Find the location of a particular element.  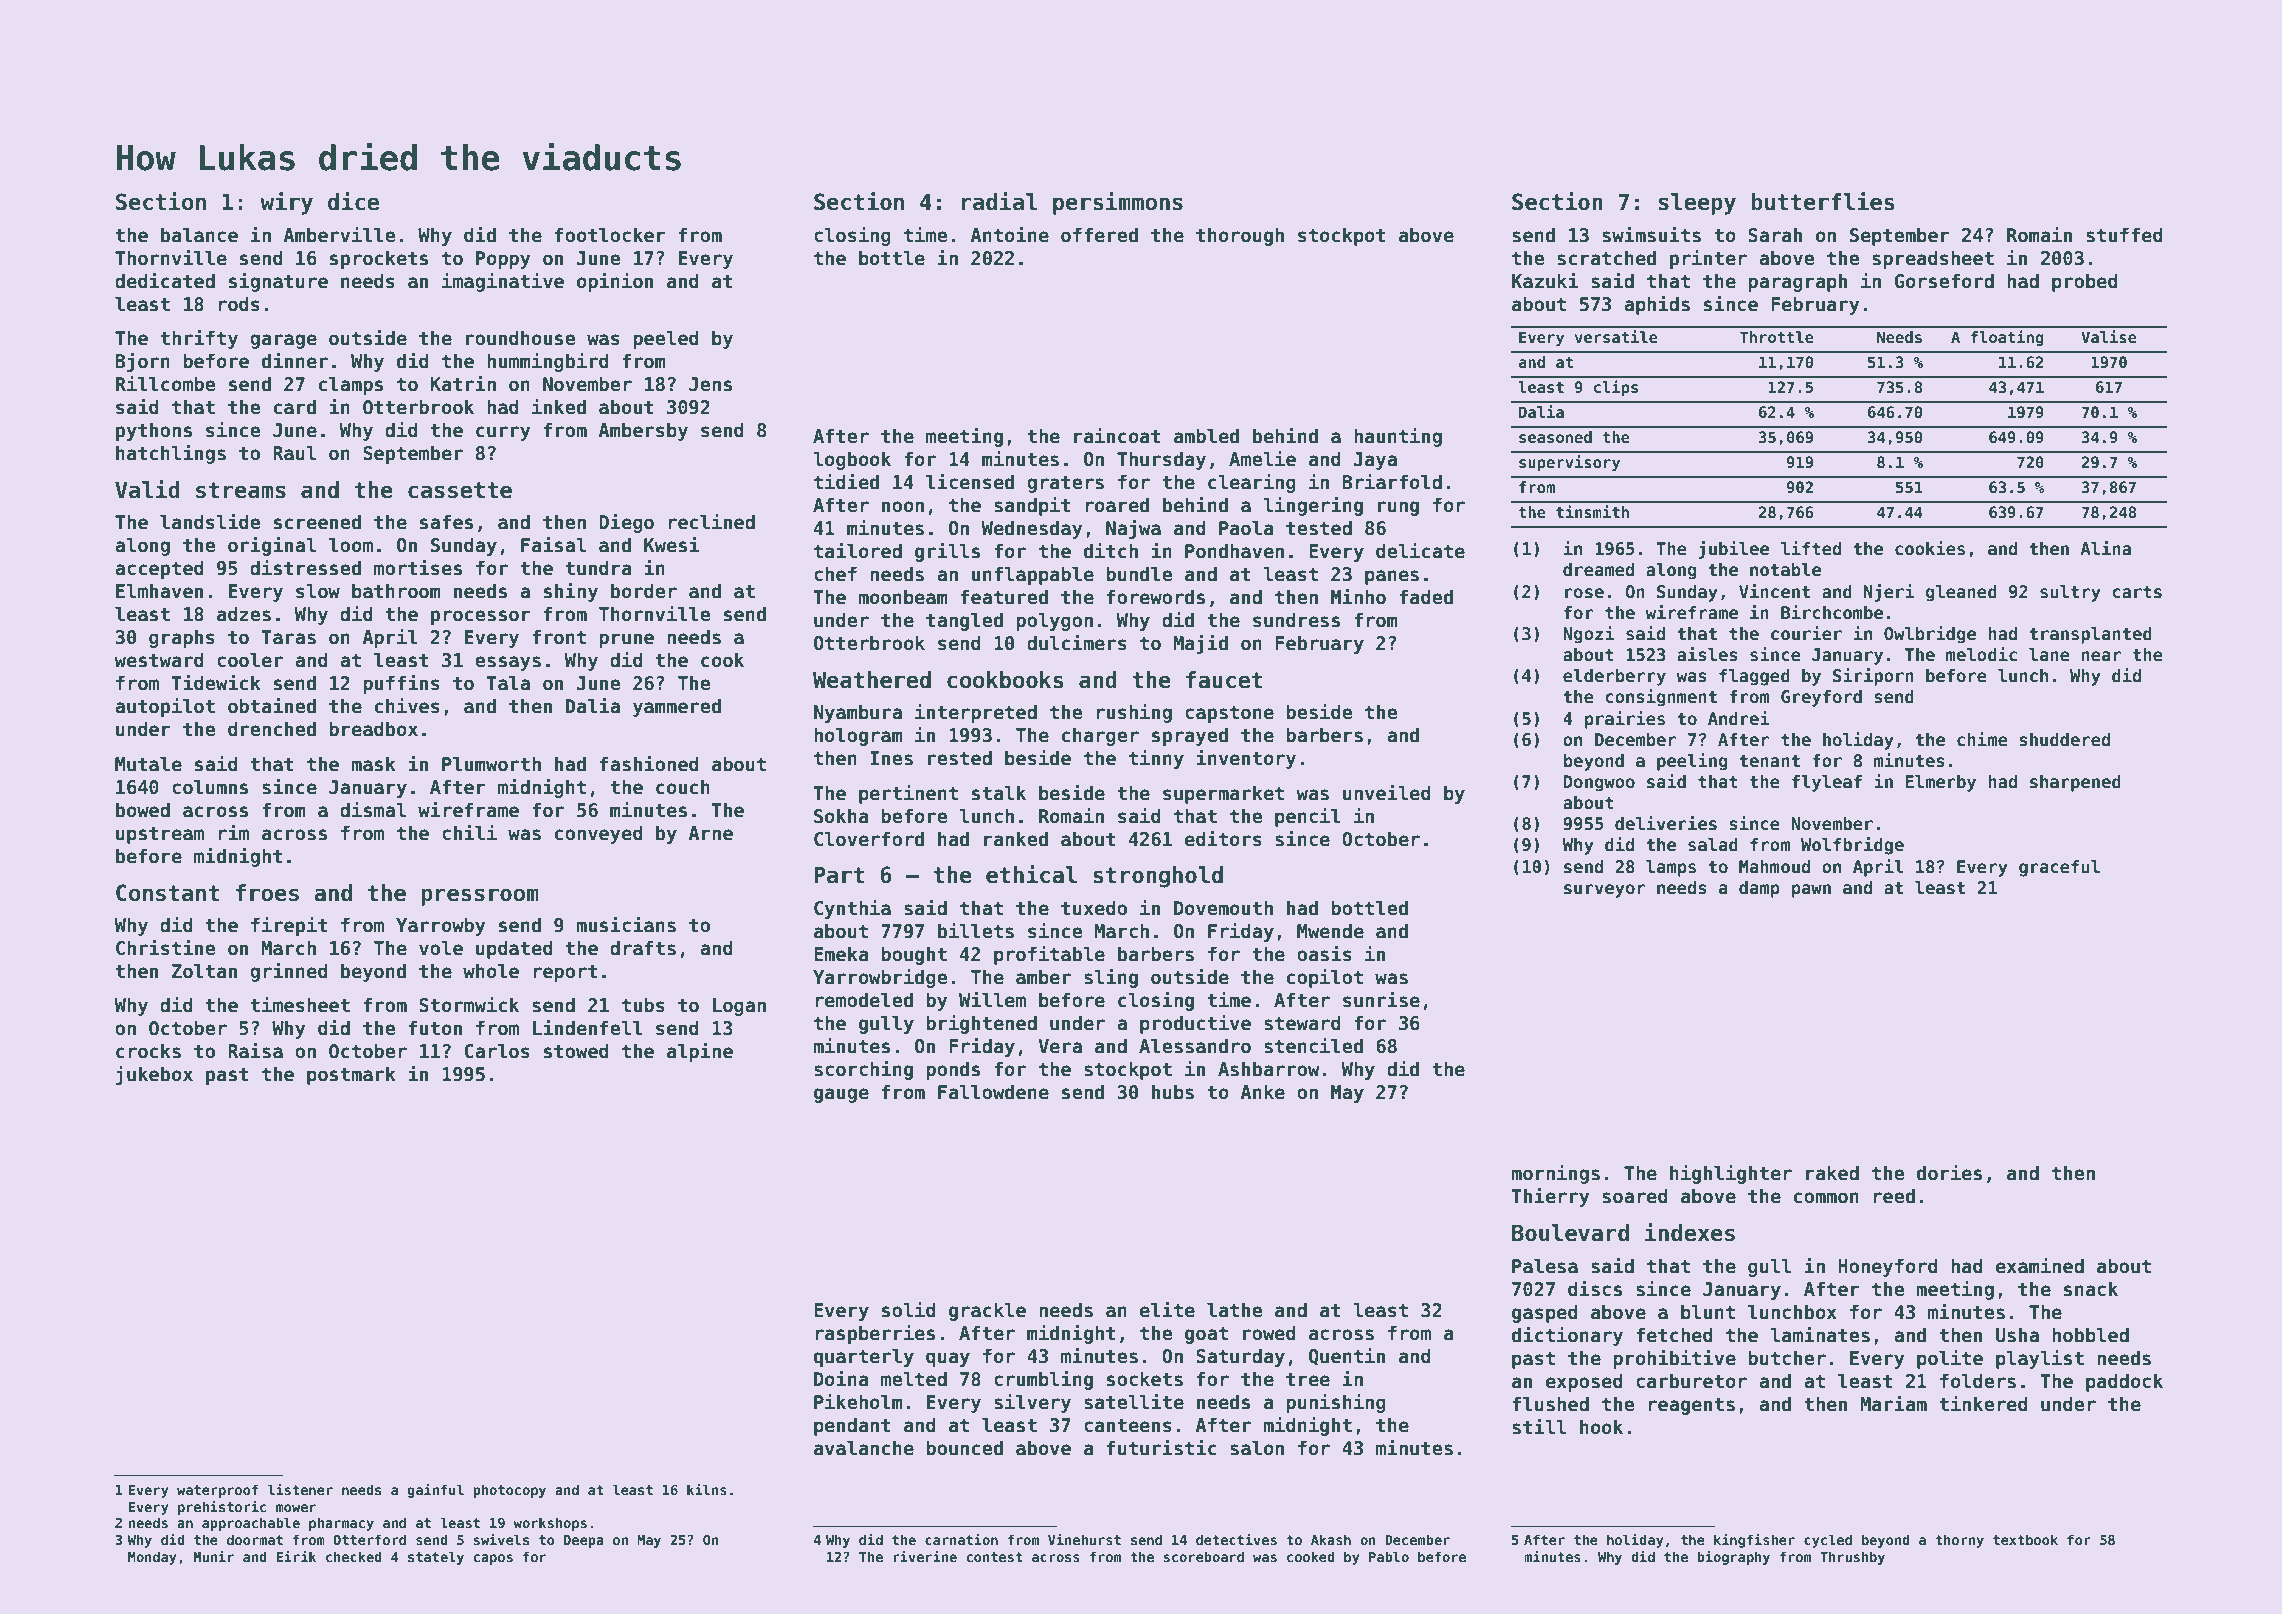

dice is located at coordinates (353, 201).
